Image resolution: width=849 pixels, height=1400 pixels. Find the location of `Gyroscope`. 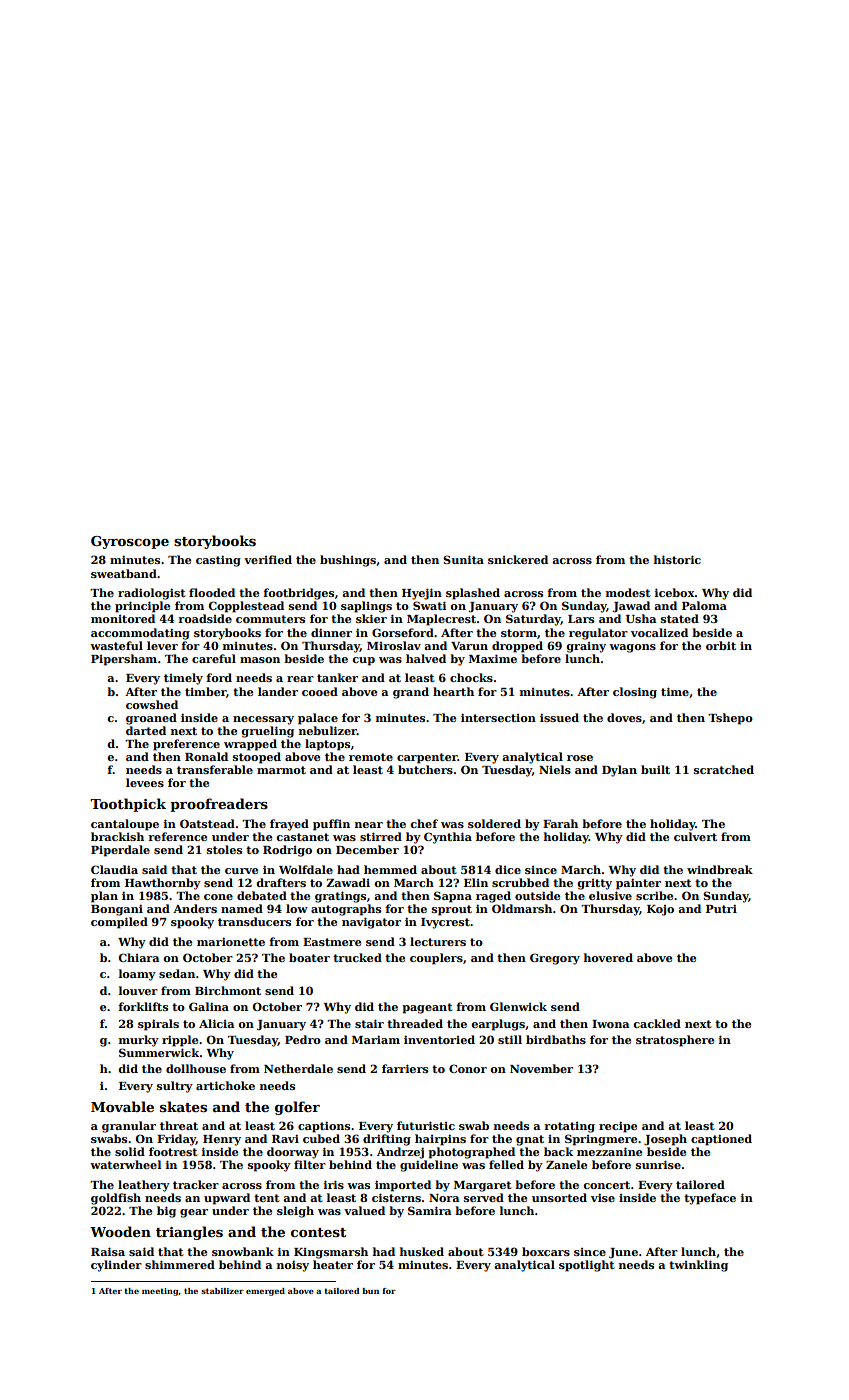

Gyroscope is located at coordinates (130, 542).
